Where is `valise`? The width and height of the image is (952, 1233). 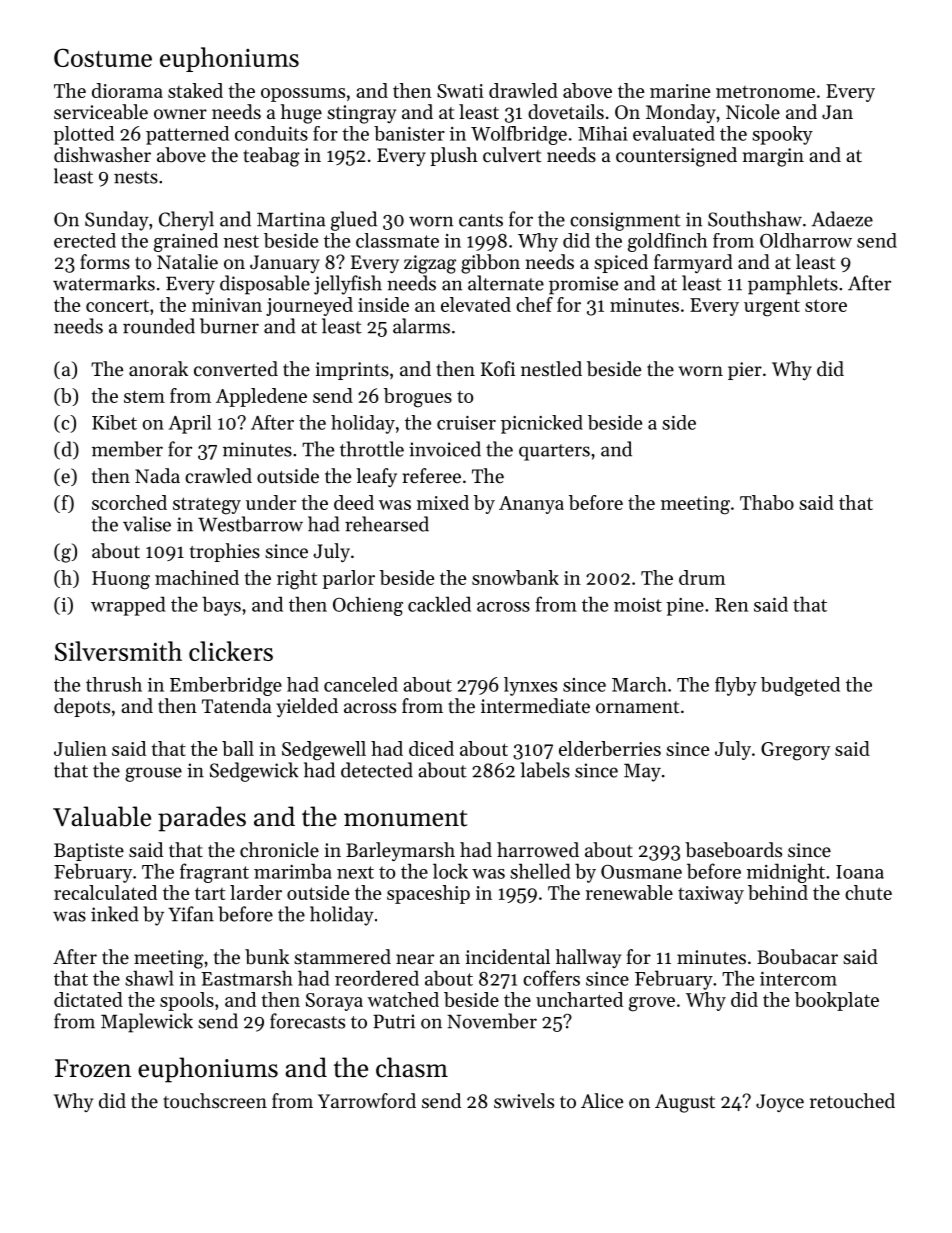 valise is located at coordinates (147, 524).
